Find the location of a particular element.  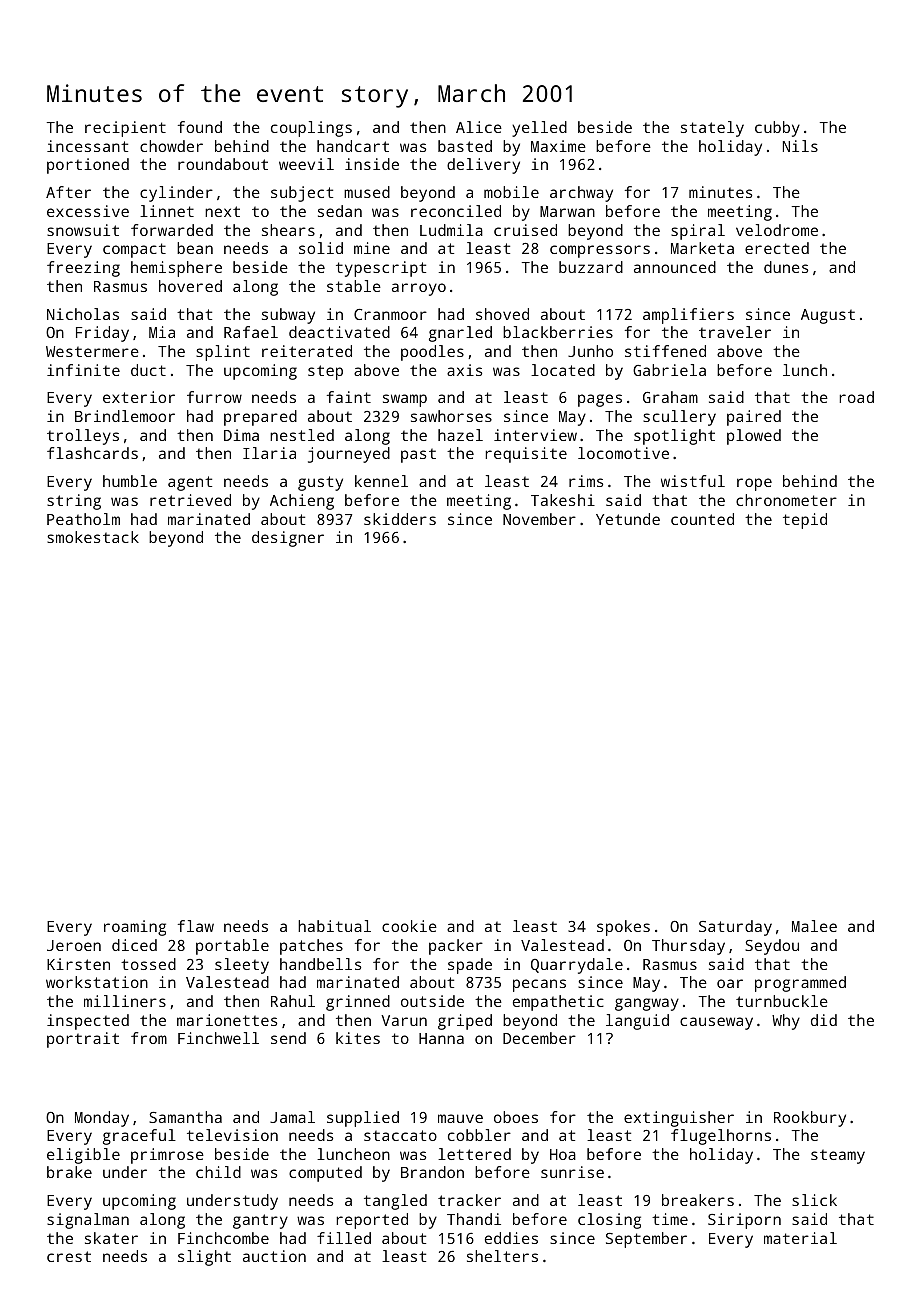

steamy is located at coordinates (838, 1156).
